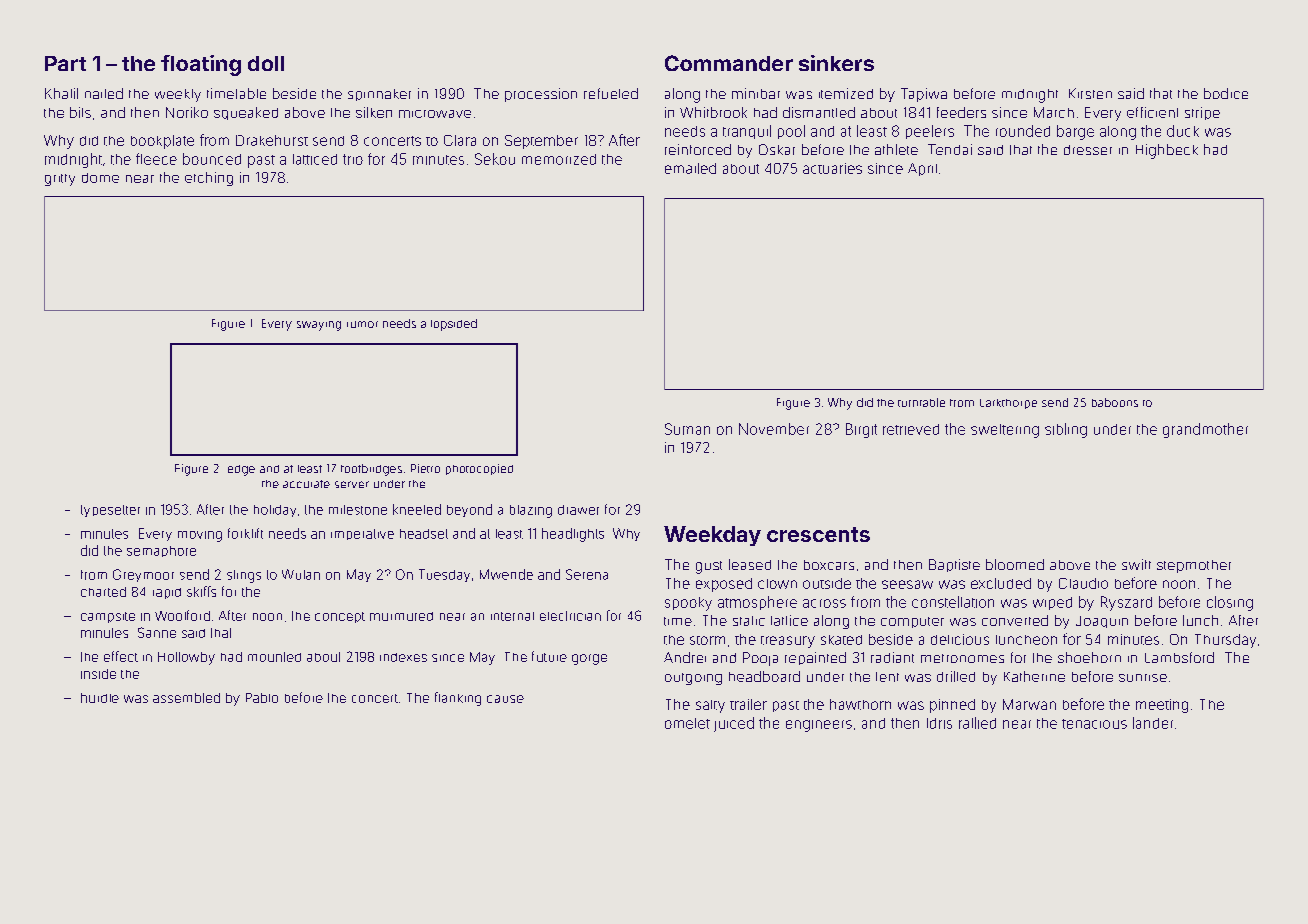  Describe the element at coordinates (262, 698) in the document. I see `Pablo` at that location.
